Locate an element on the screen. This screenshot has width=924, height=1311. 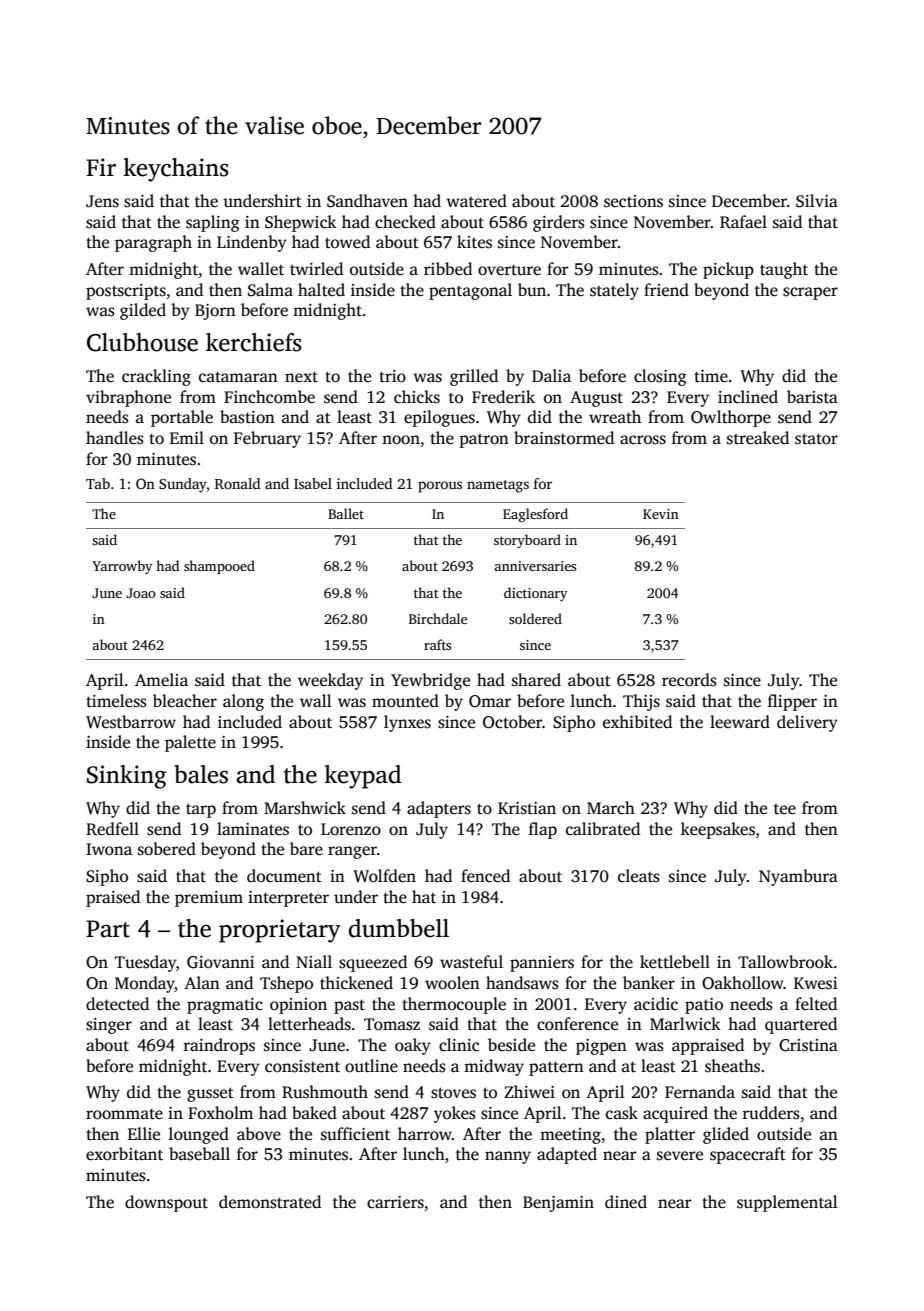
panniers is located at coordinates (542, 964).
